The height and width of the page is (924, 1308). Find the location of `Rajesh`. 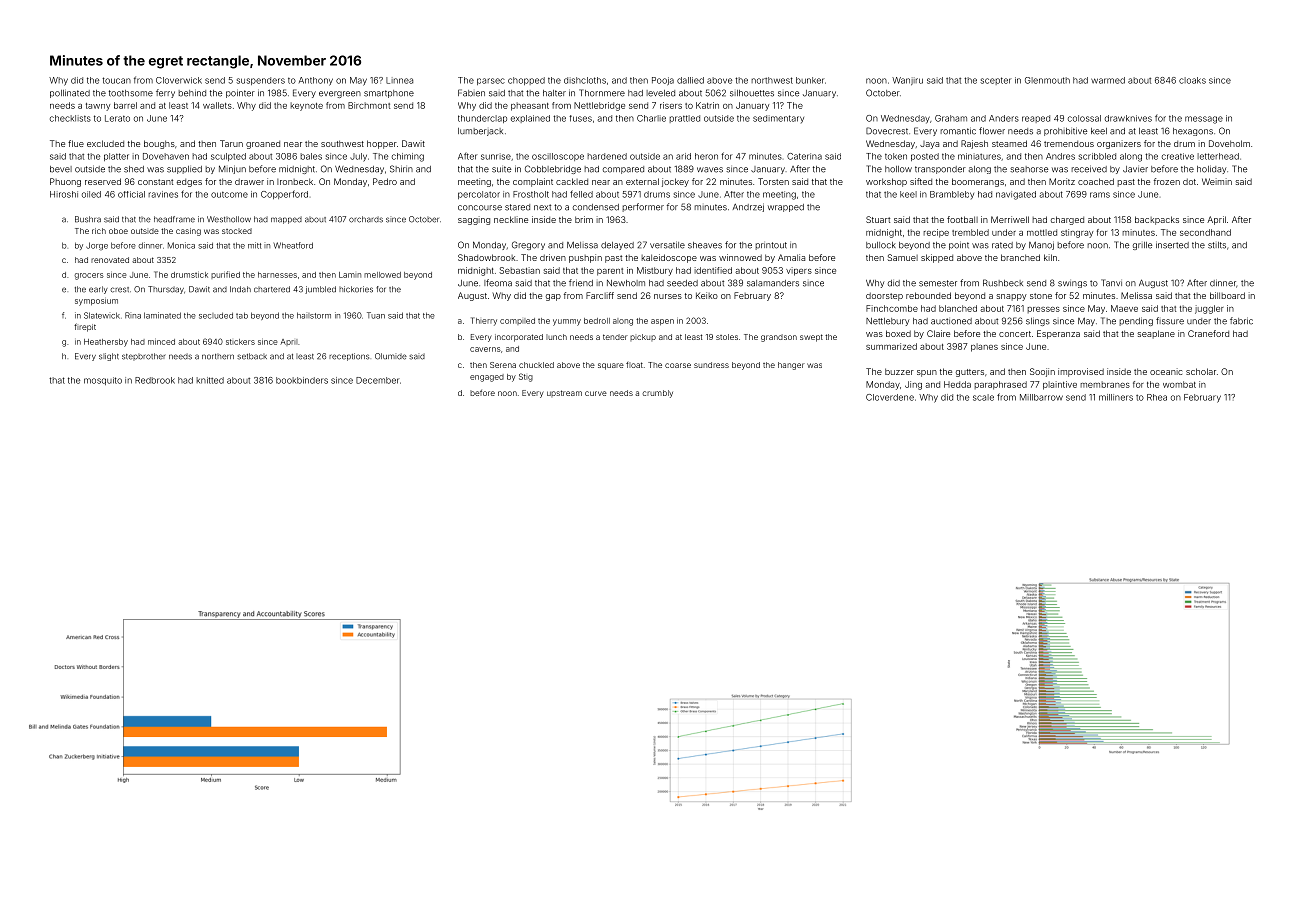

Rajesh is located at coordinates (974, 144).
